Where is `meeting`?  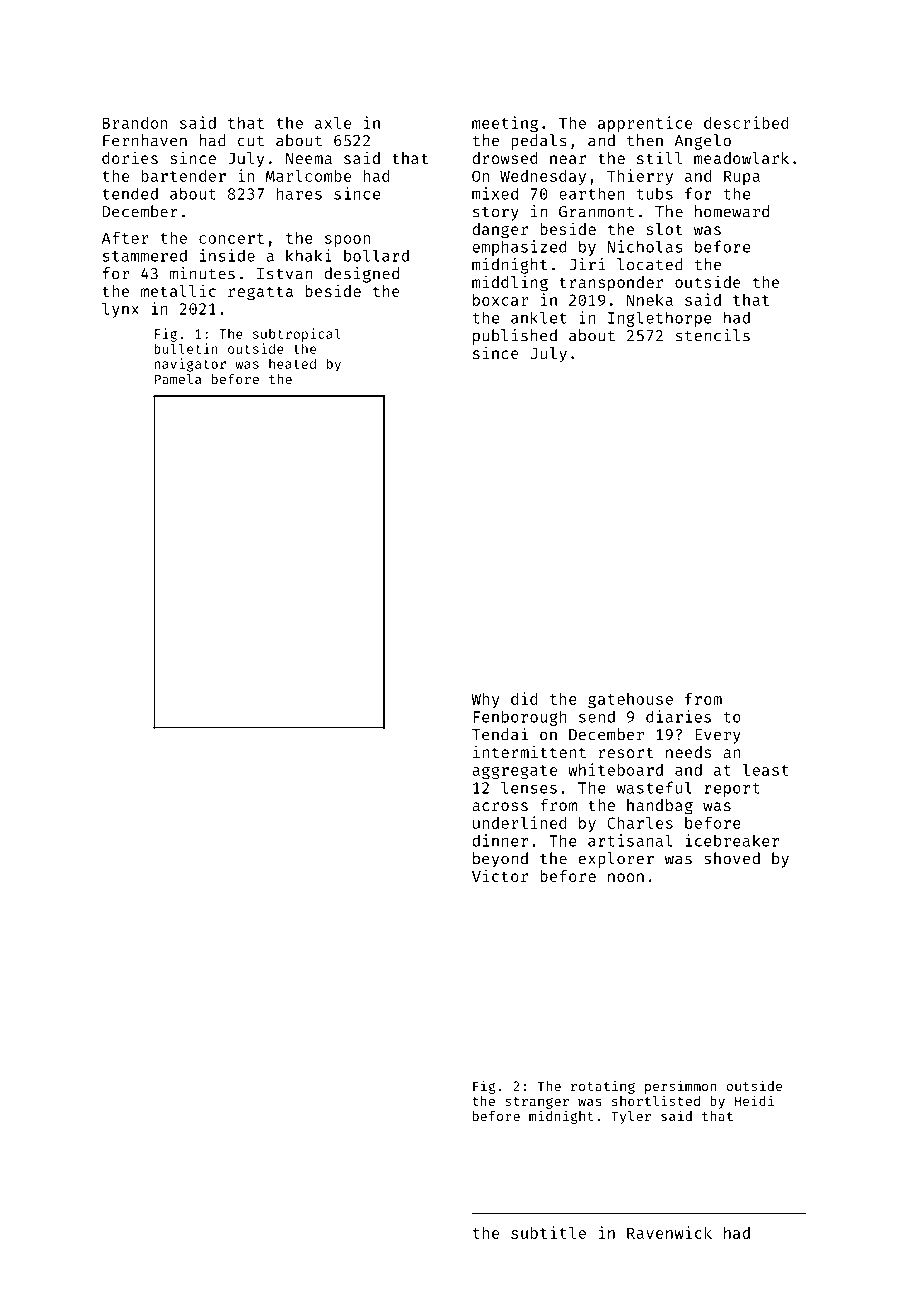
meeting is located at coordinates (505, 124).
